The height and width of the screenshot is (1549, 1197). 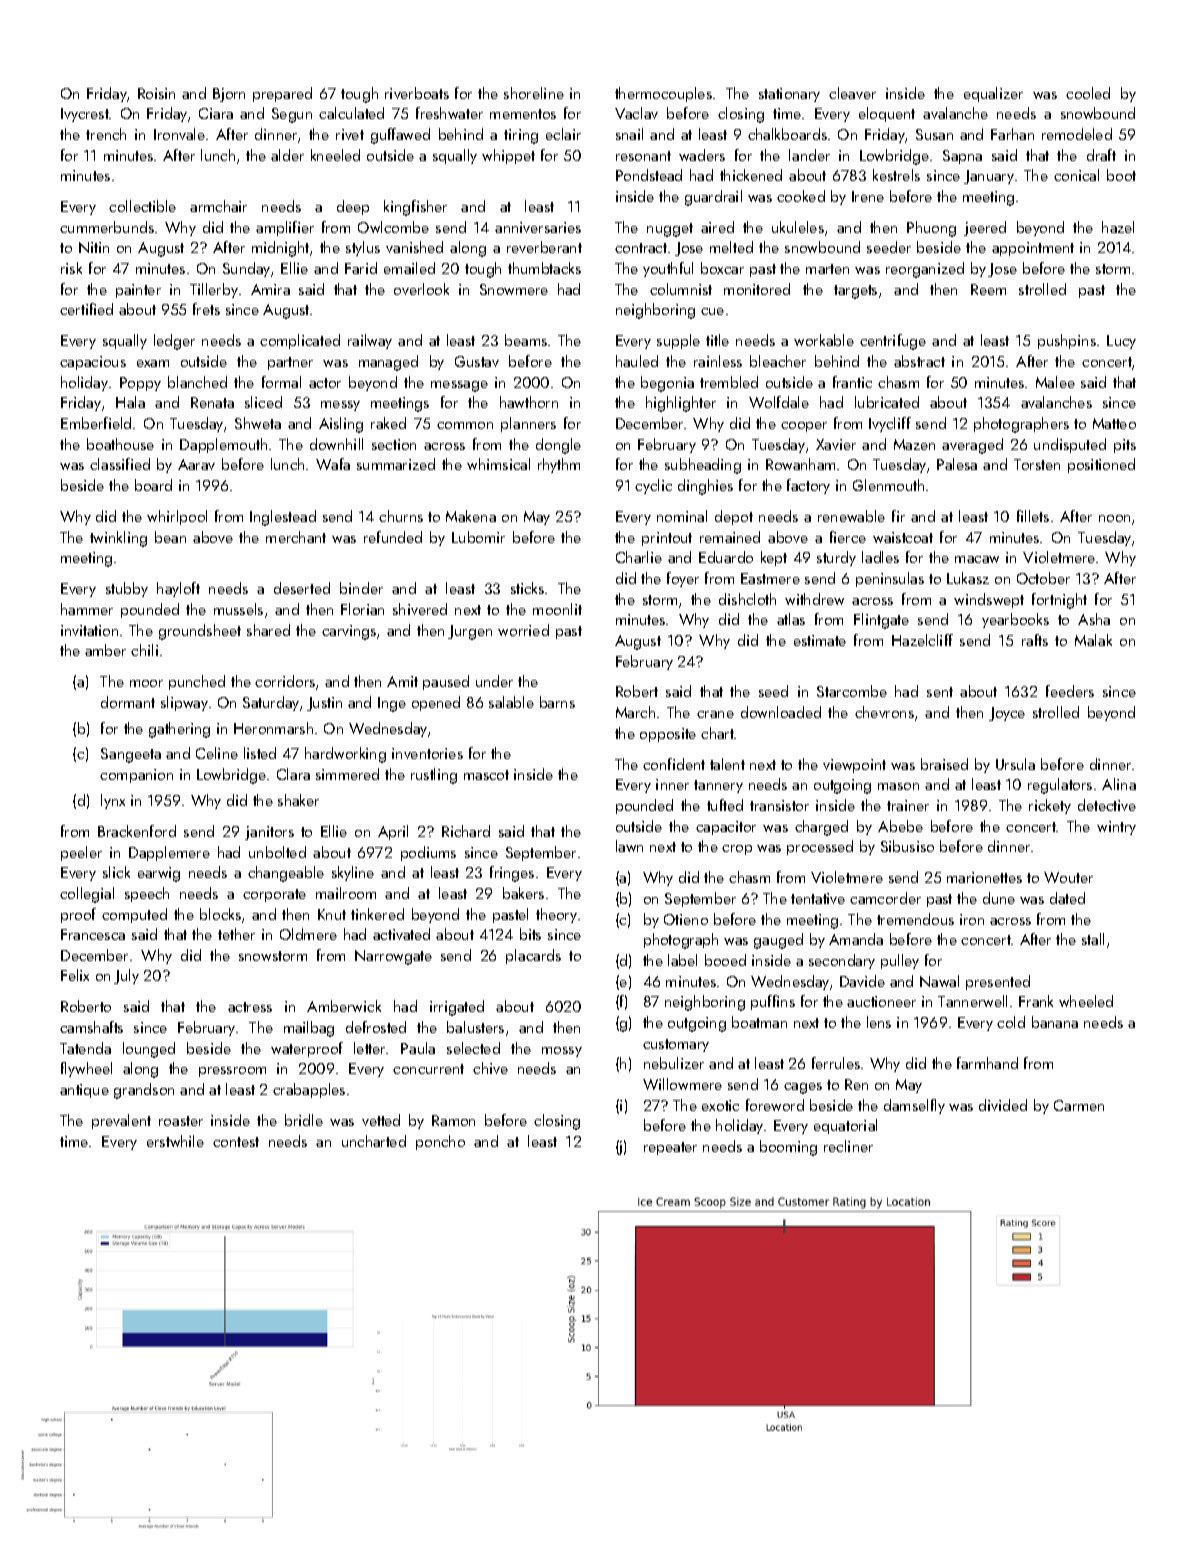 I want to click on feeders, so click(x=1070, y=691).
